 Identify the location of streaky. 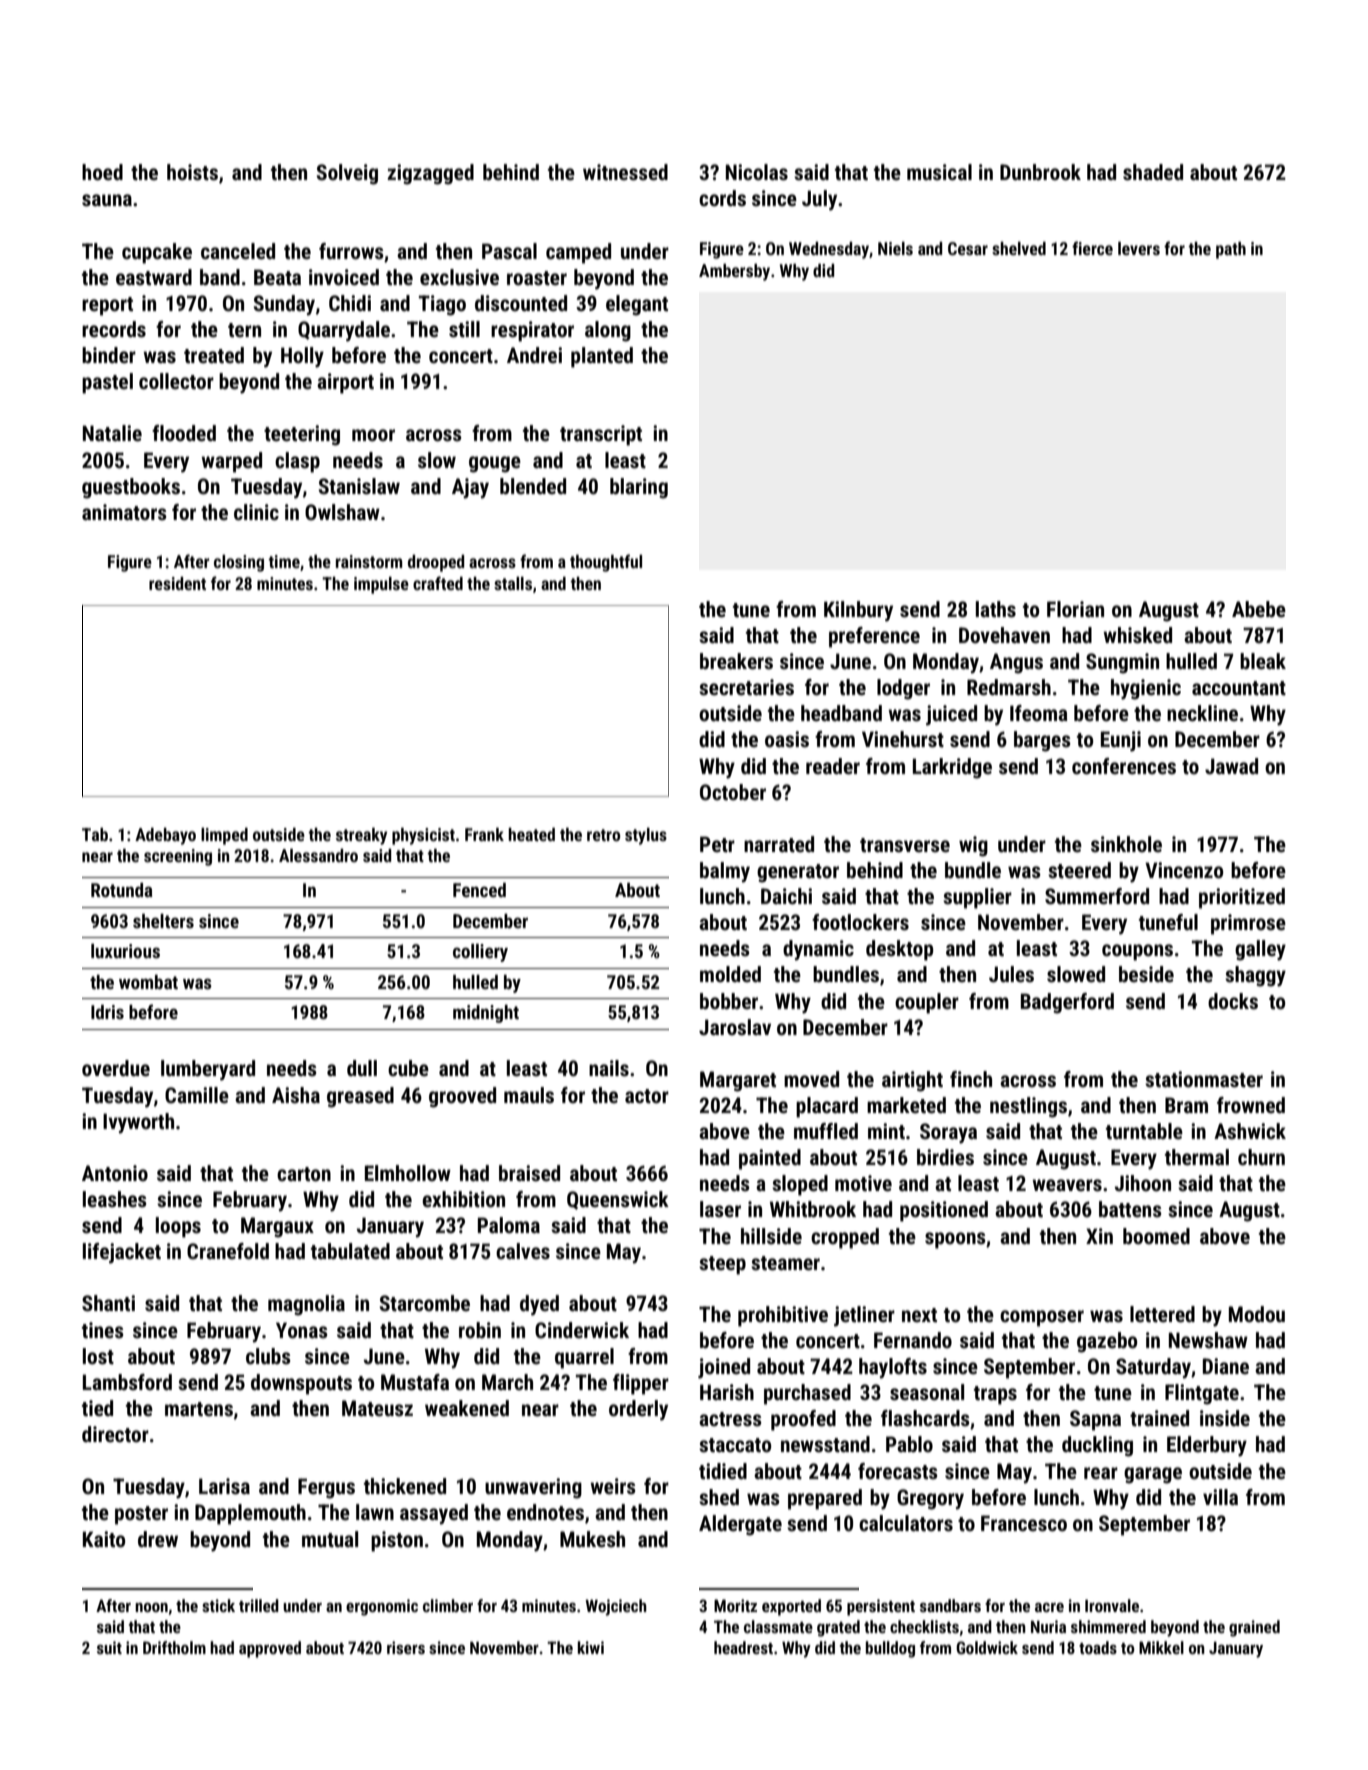
(361, 836).
